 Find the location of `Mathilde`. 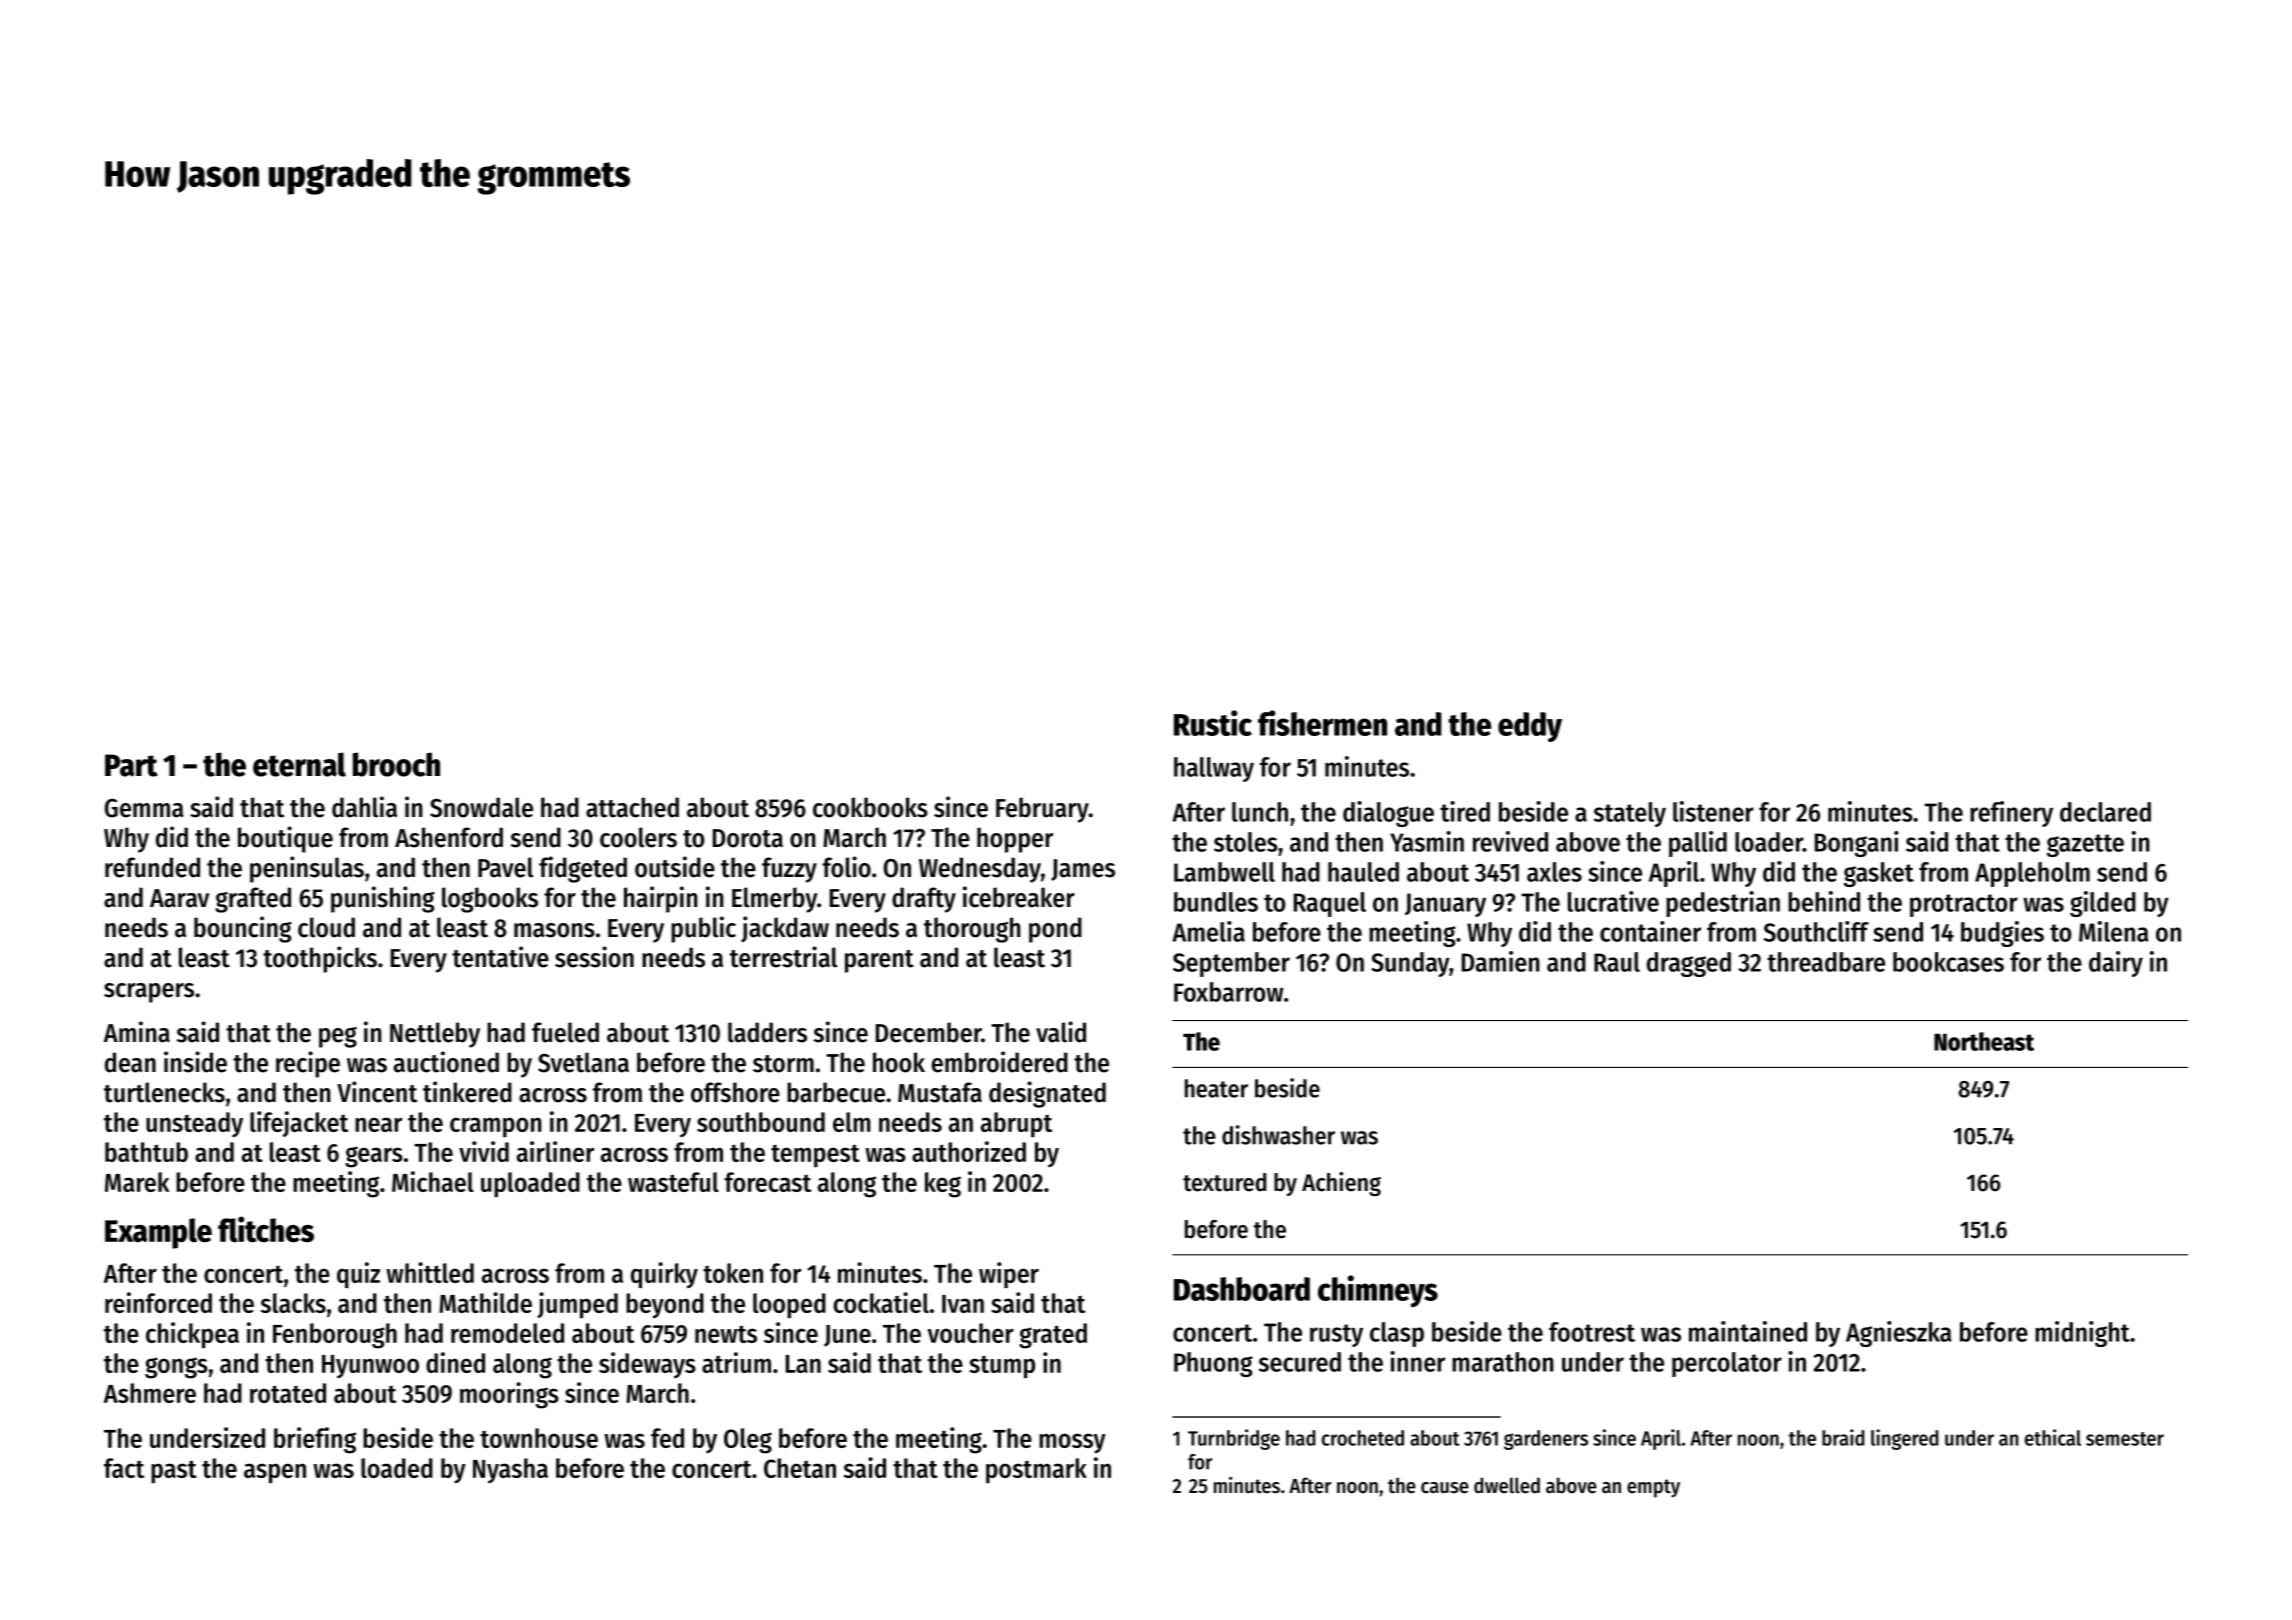

Mathilde is located at coordinates (485, 1302).
